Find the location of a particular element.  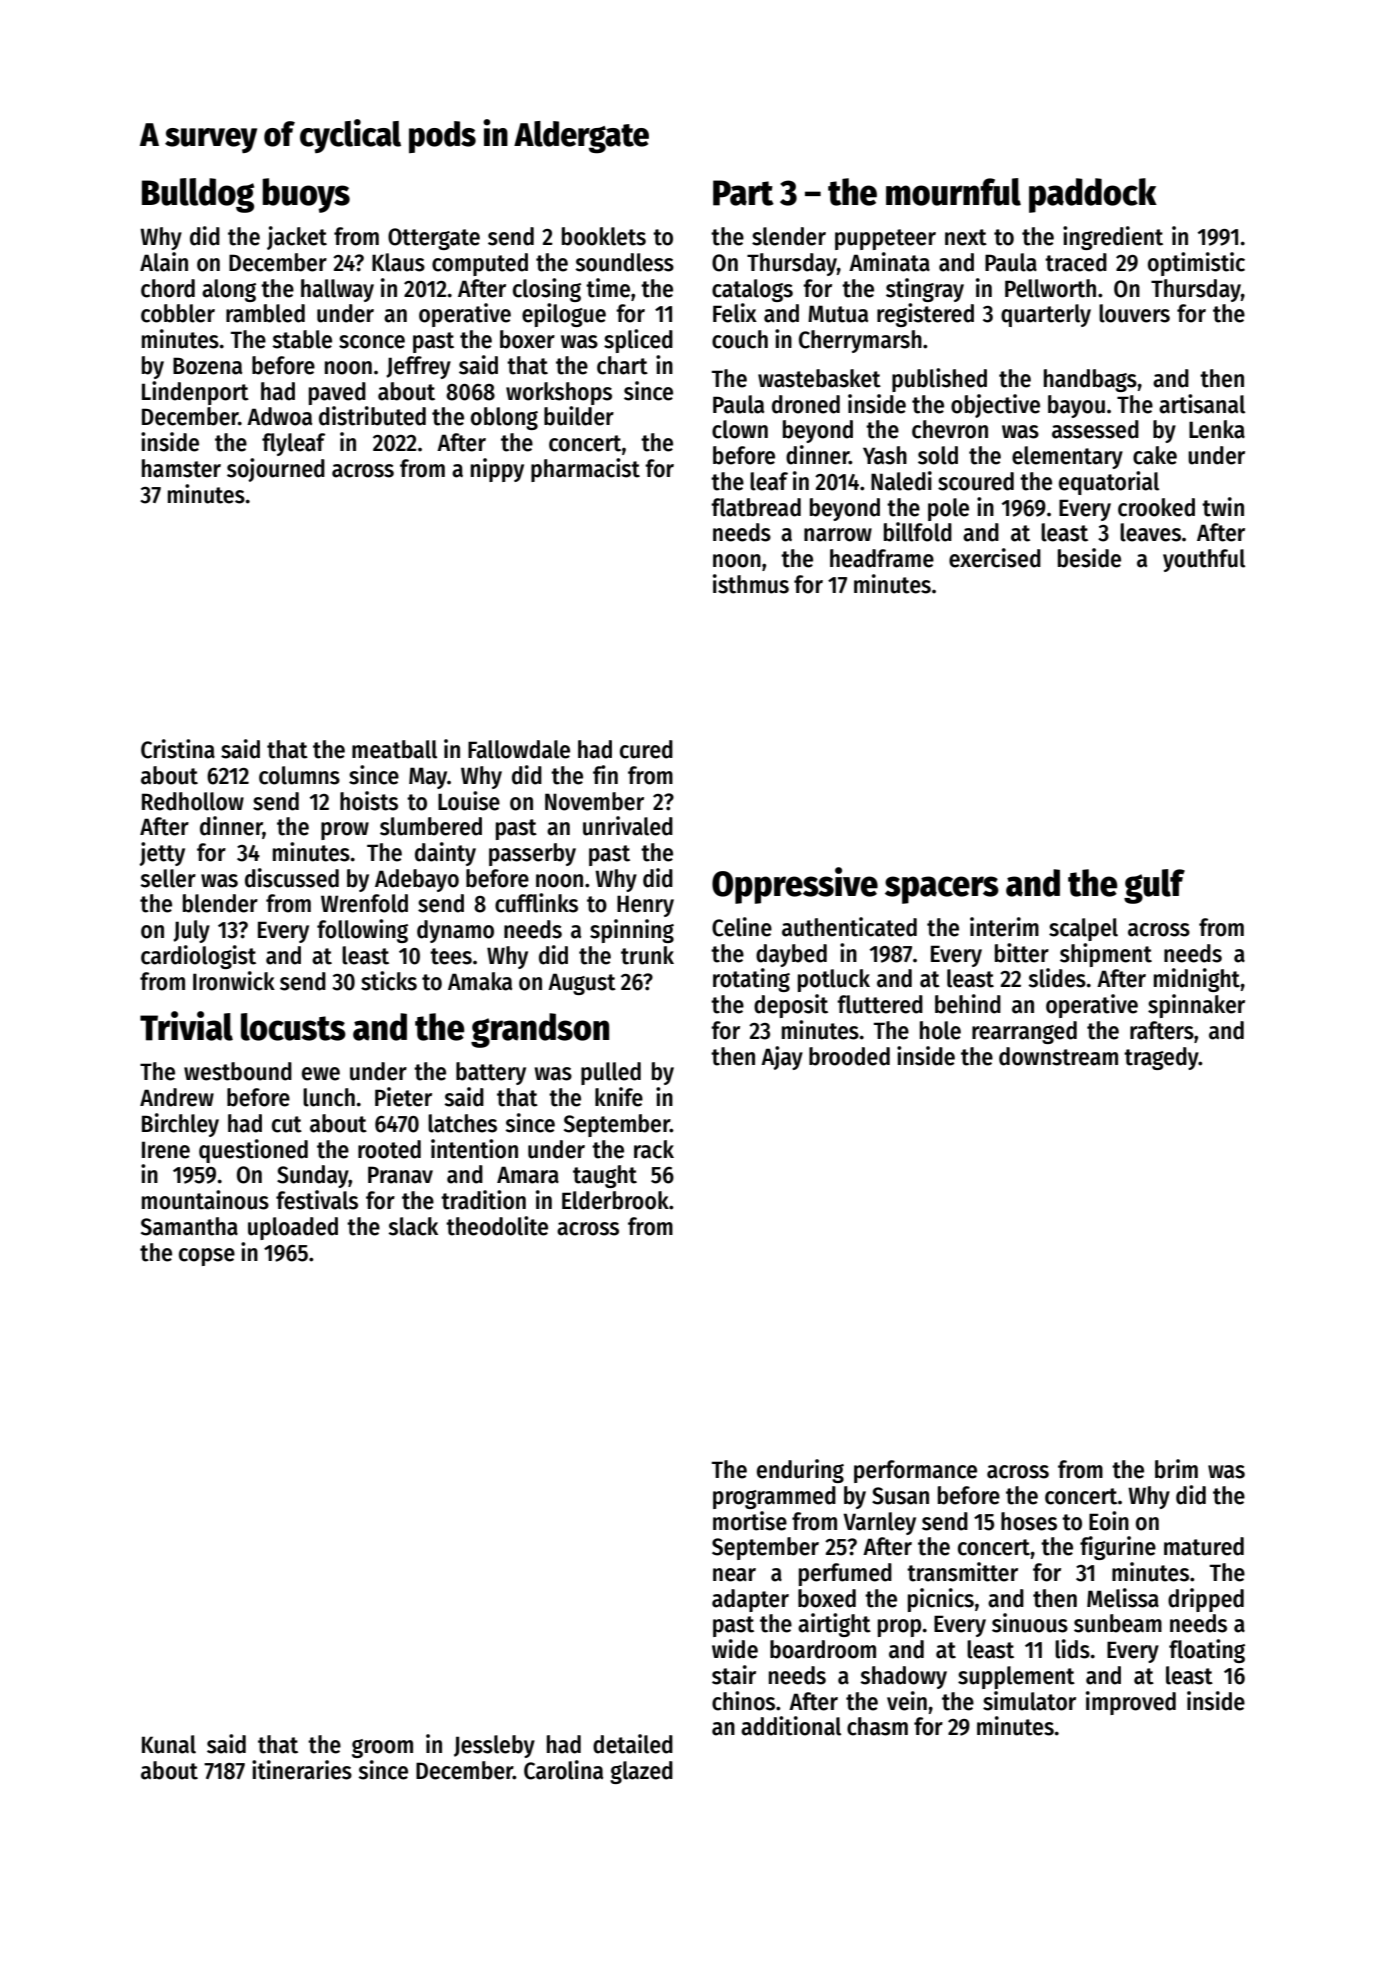

pharmacist is located at coordinates (585, 470).
